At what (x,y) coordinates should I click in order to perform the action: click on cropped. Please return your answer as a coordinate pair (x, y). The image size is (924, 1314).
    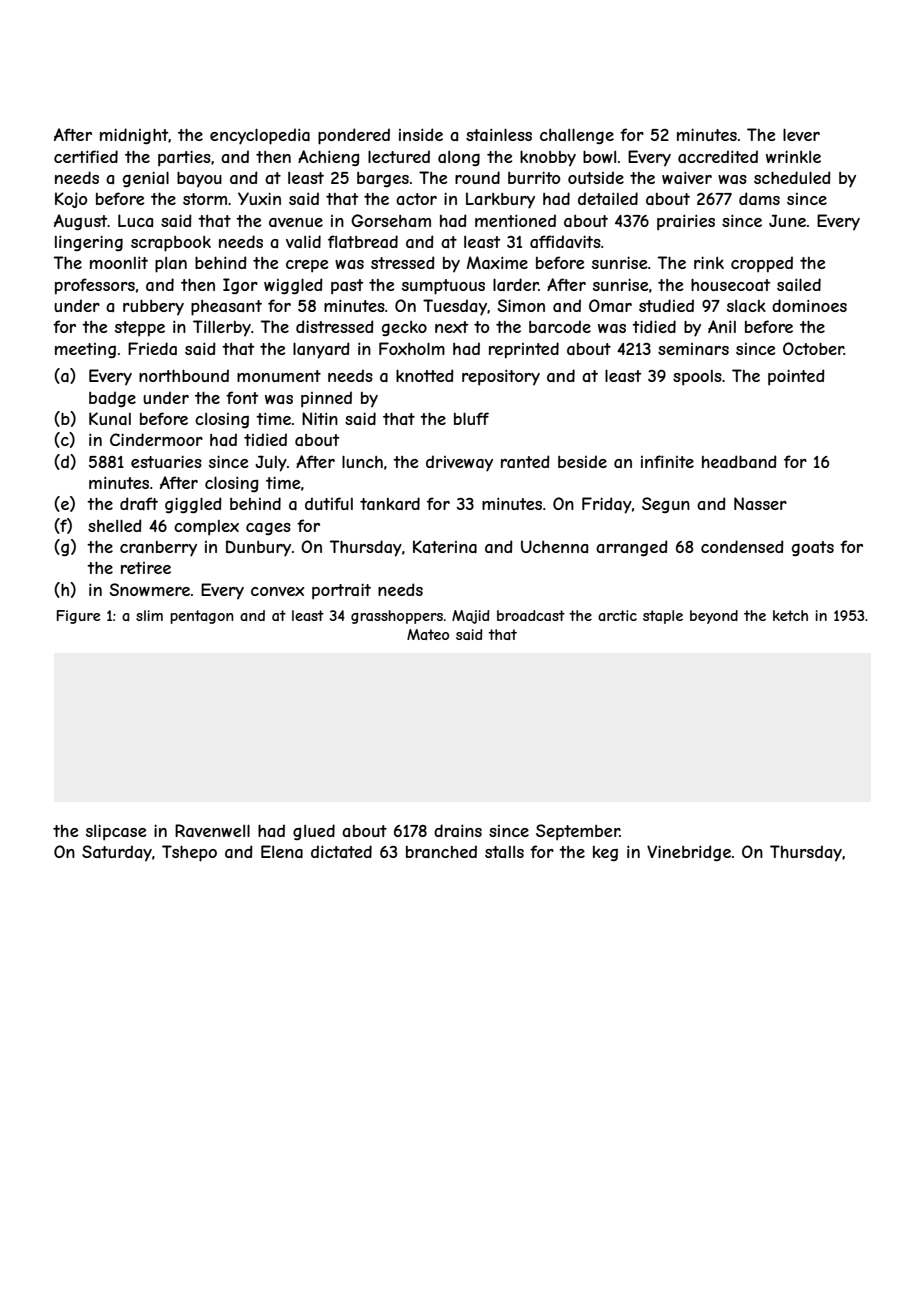
    Looking at the image, I should click on (762, 264).
